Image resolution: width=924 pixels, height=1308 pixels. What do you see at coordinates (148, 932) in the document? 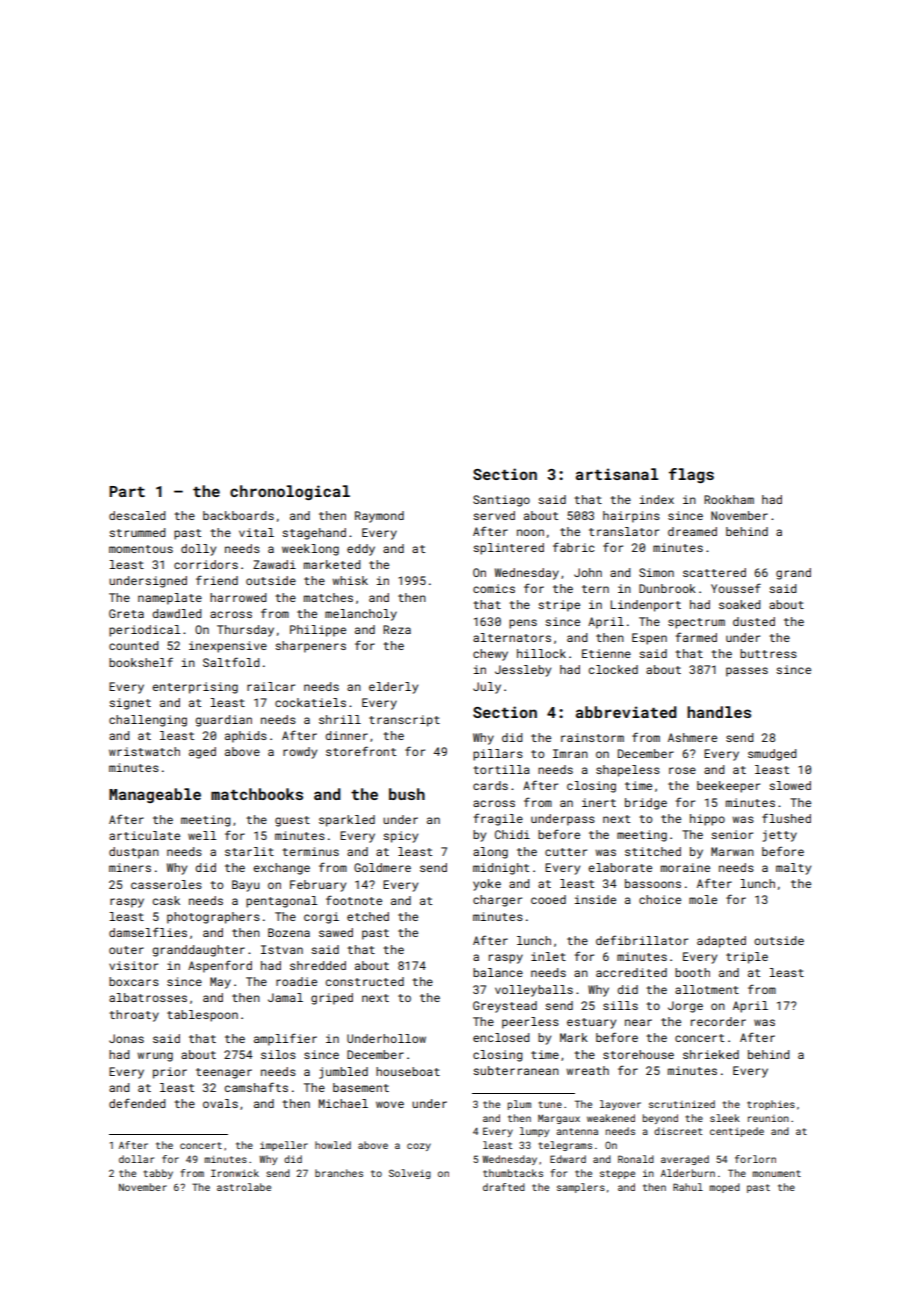
I see `damselflies` at bounding box center [148, 932].
